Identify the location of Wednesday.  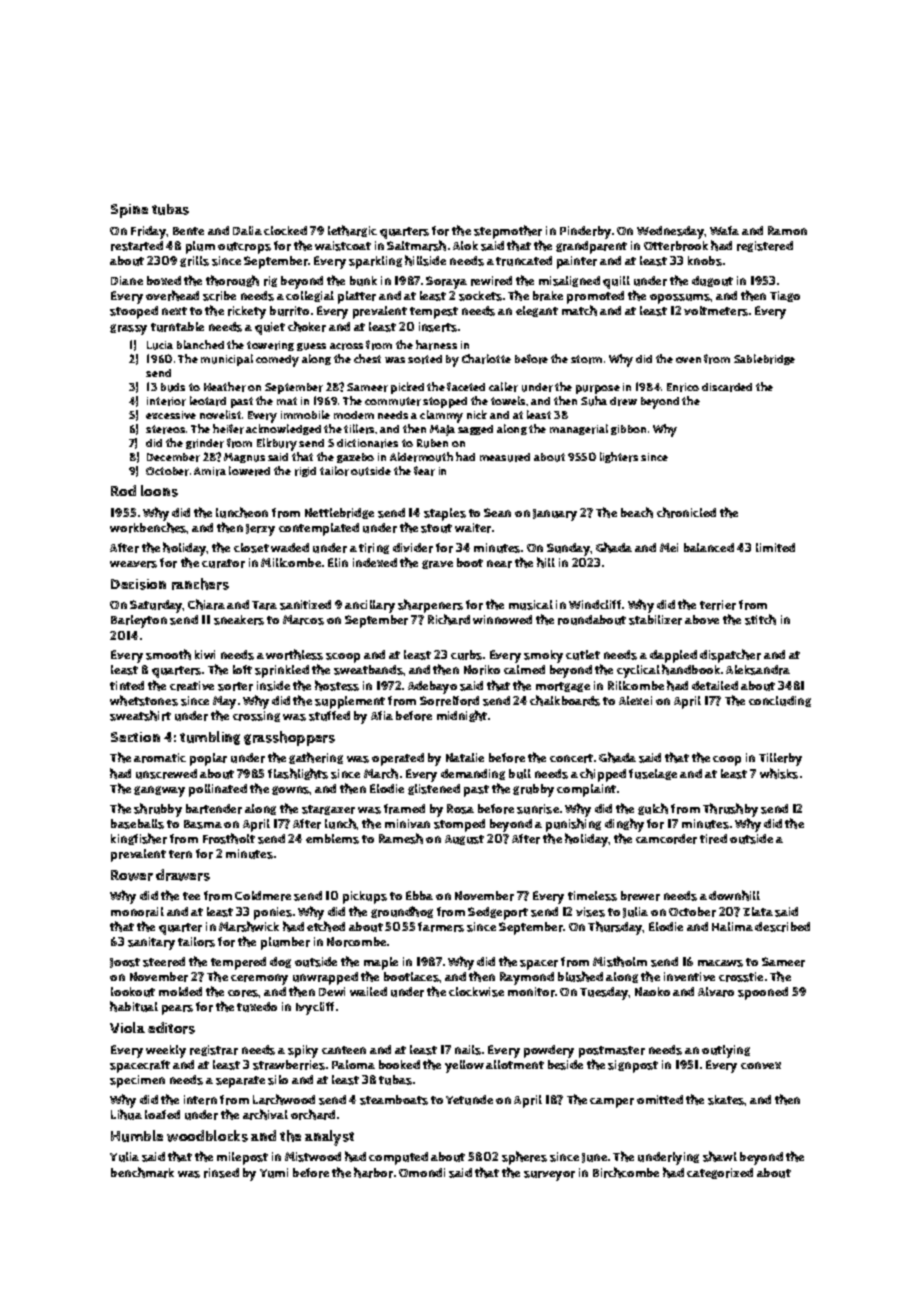
(671, 232).
